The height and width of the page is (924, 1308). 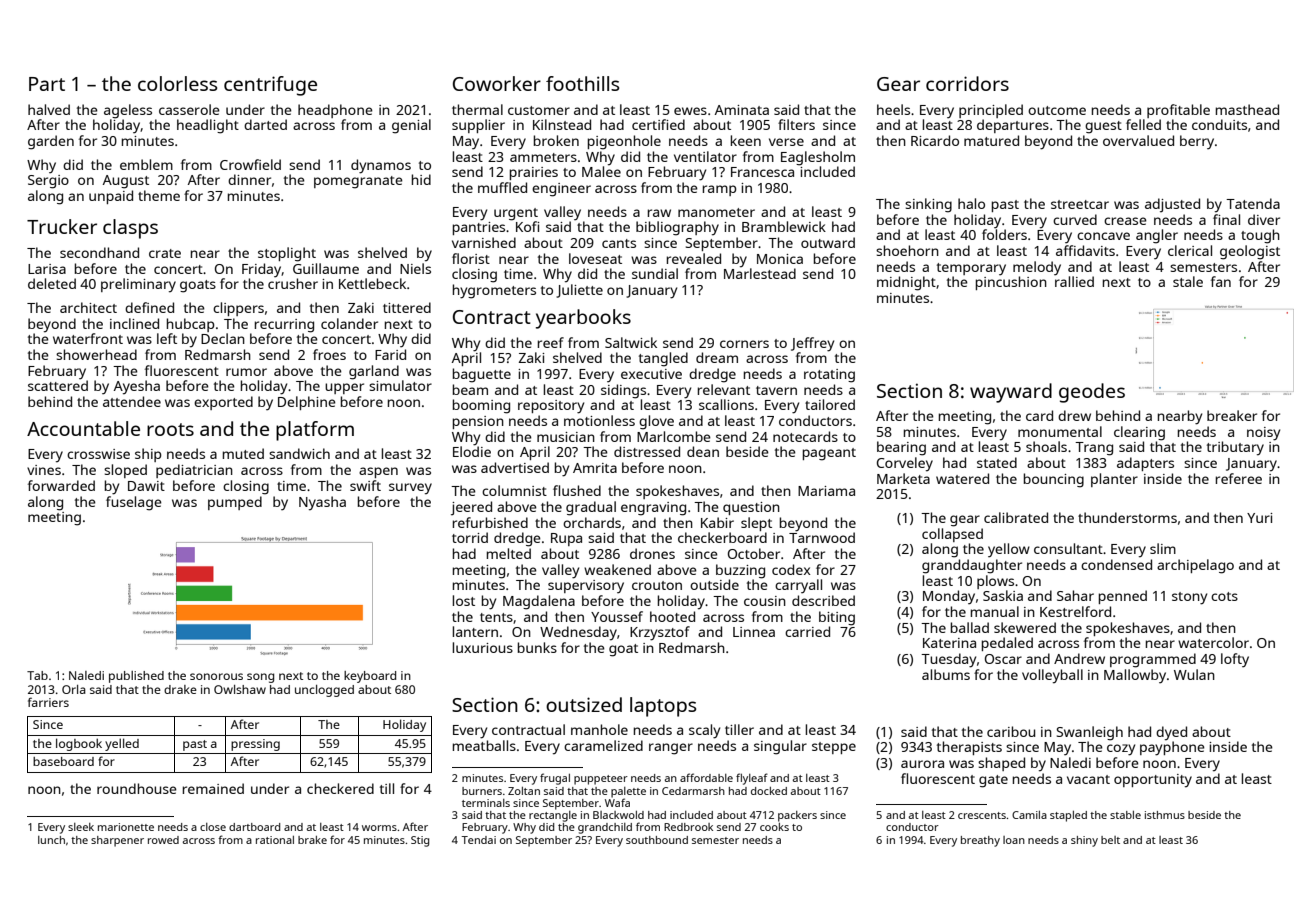 I want to click on Tatenda, so click(x=1253, y=203).
